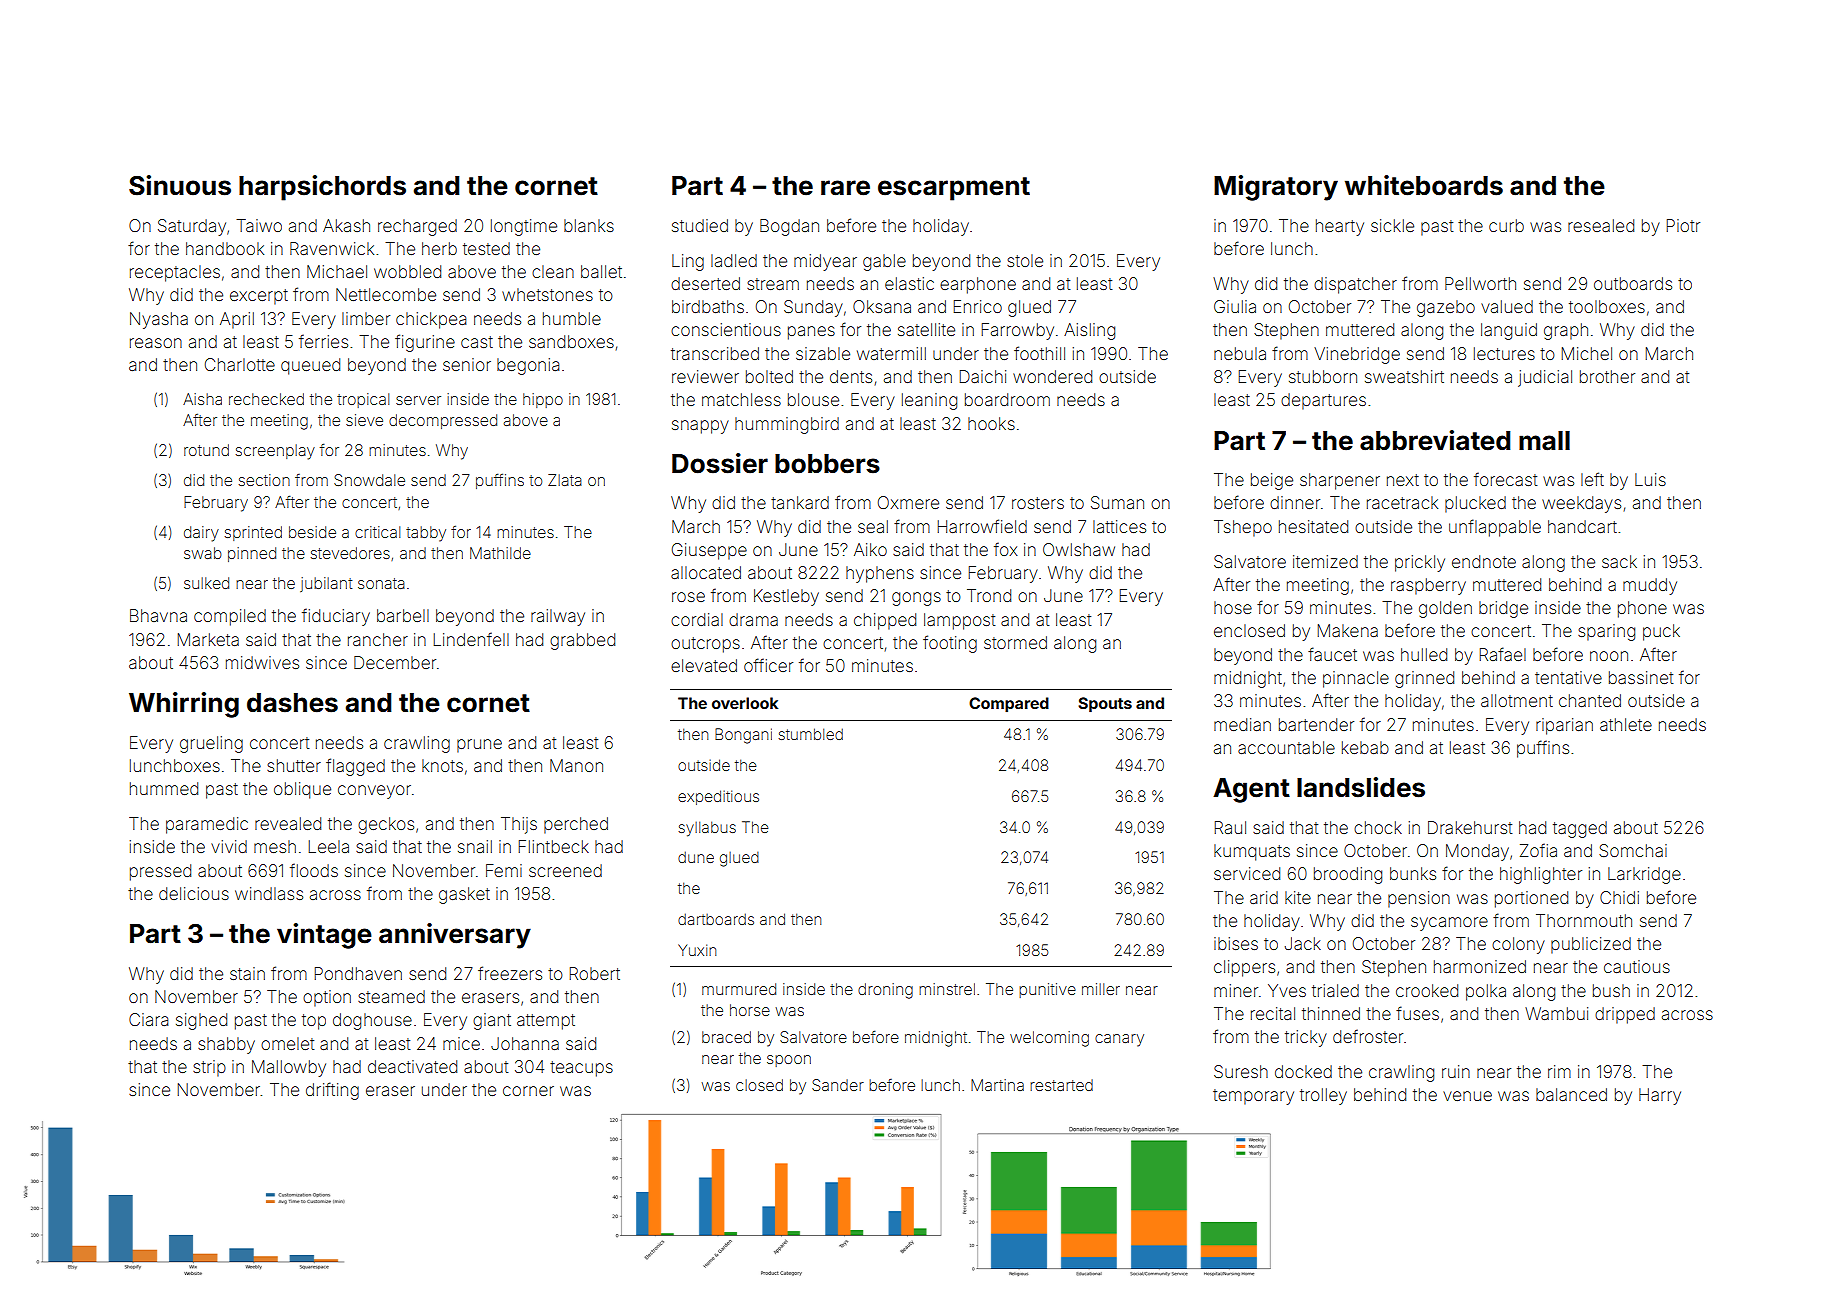 The image size is (1843, 1303). What do you see at coordinates (528, 1091) in the document?
I see `corner` at bounding box center [528, 1091].
